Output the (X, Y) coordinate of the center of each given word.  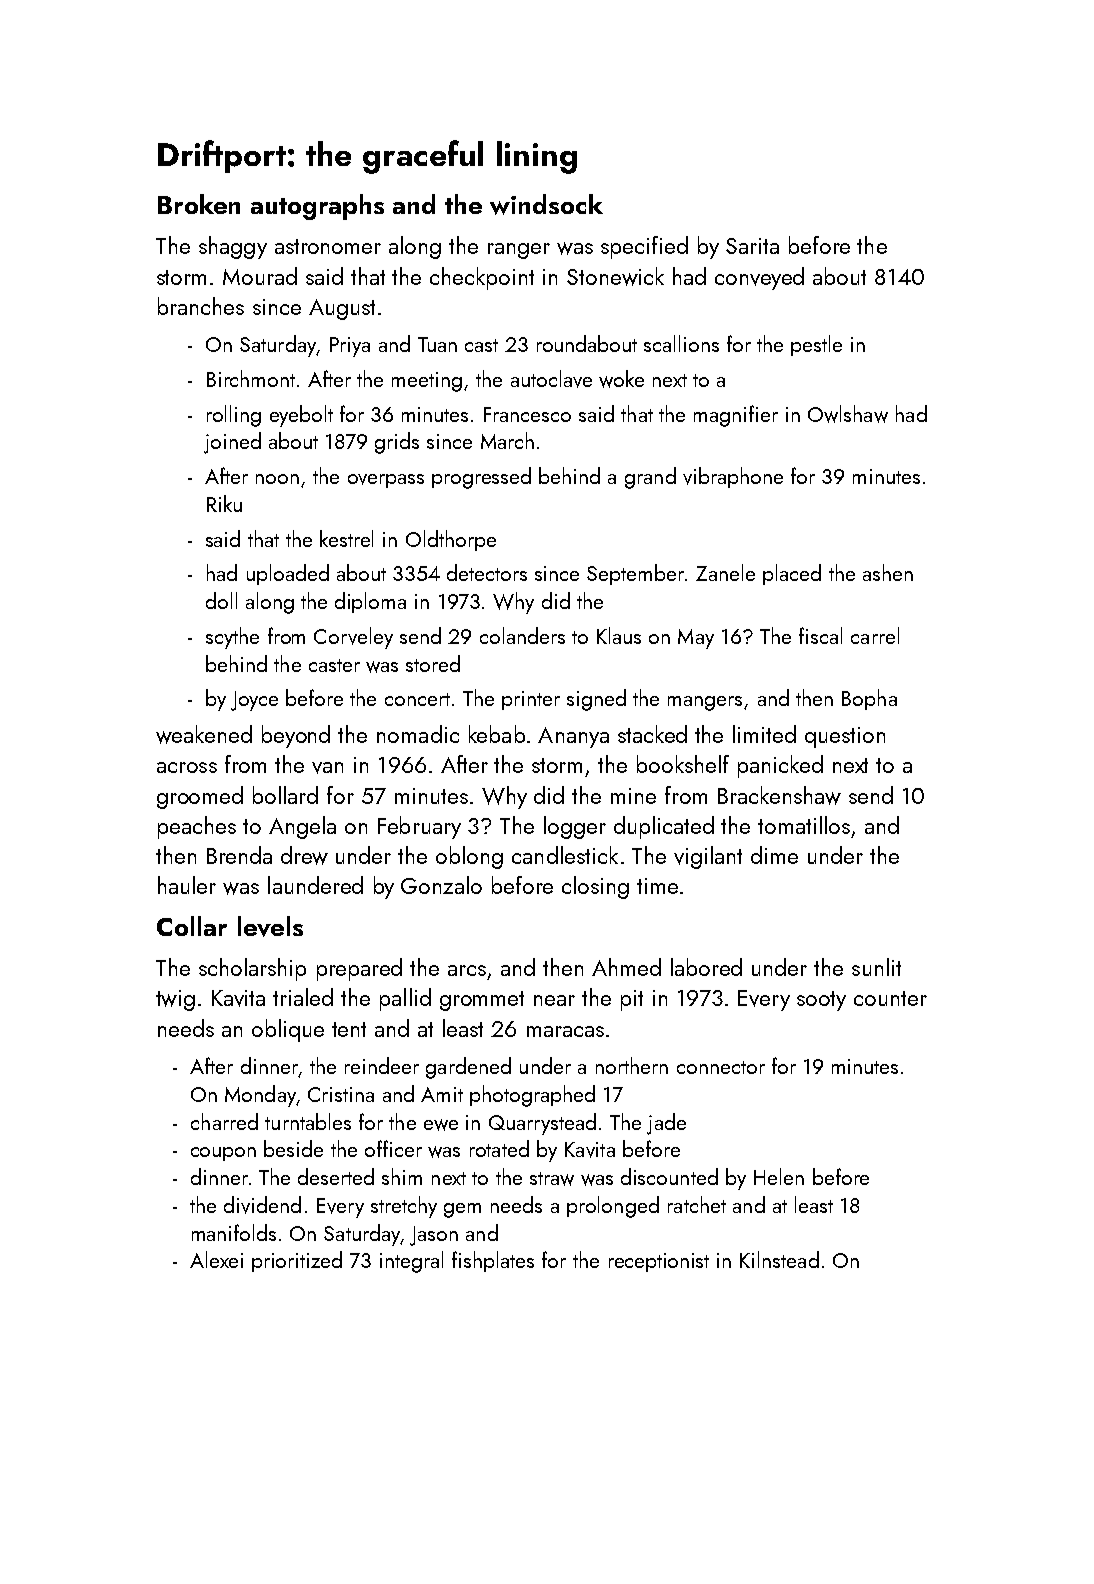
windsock (546, 204)
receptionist (659, 1262)
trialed (303, 997)
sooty (821, 1001)
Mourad (260, 276)
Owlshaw (848, 414)
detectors (487, 572)
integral (411, 1262)
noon (277, 479)
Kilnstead (779, 1259)
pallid (405, 999)
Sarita (752, 246)
